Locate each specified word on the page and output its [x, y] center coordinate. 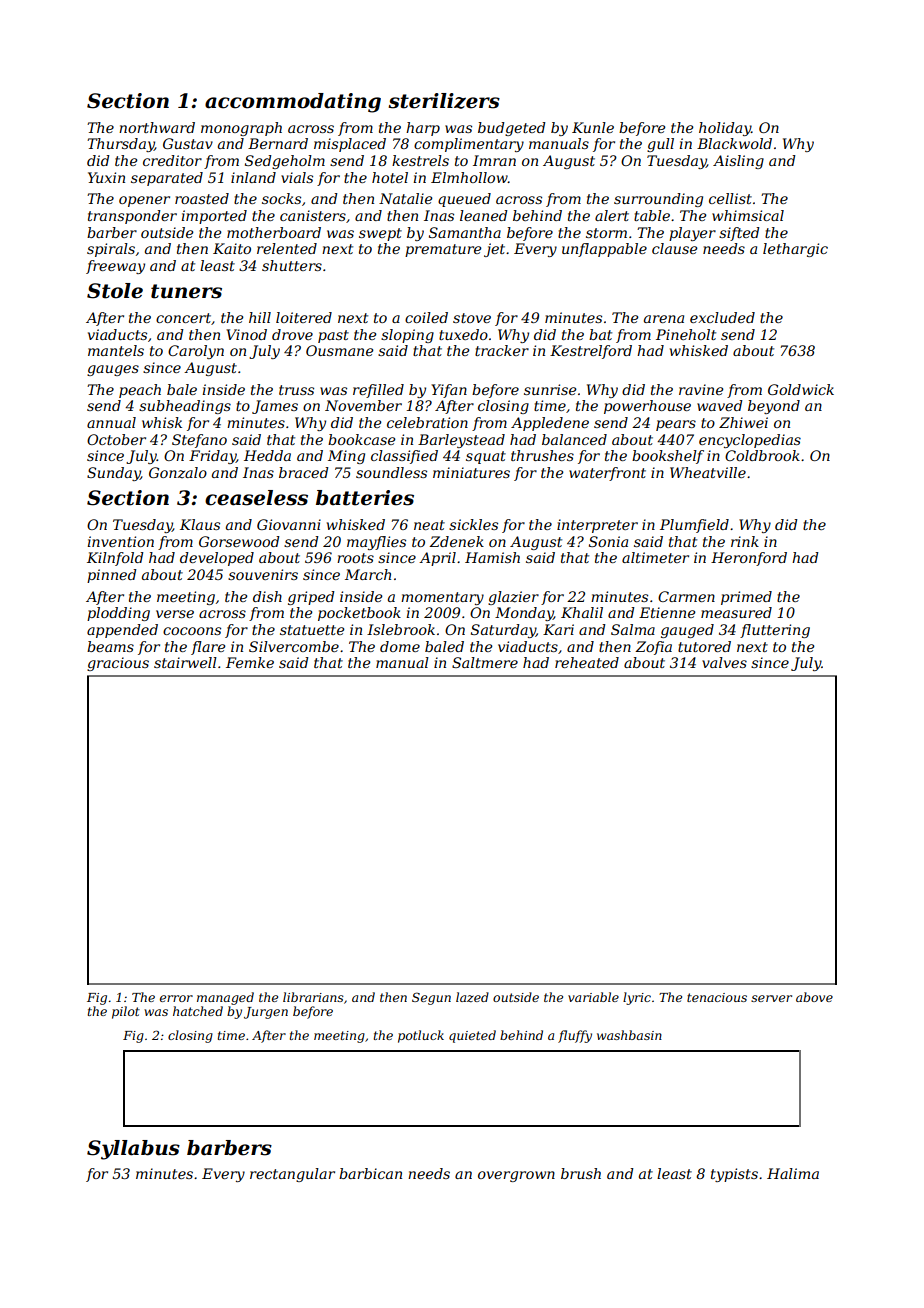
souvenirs [263, 574]
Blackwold [734, 143]
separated [167, 179]
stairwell [185, 662]
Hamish [492, 557]
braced [304, 472]
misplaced [350, 145]
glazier [513, 598]
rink [745, 541]
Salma [633, 629]
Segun [431, 998]
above [814, 997]
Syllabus [133, 1150]
